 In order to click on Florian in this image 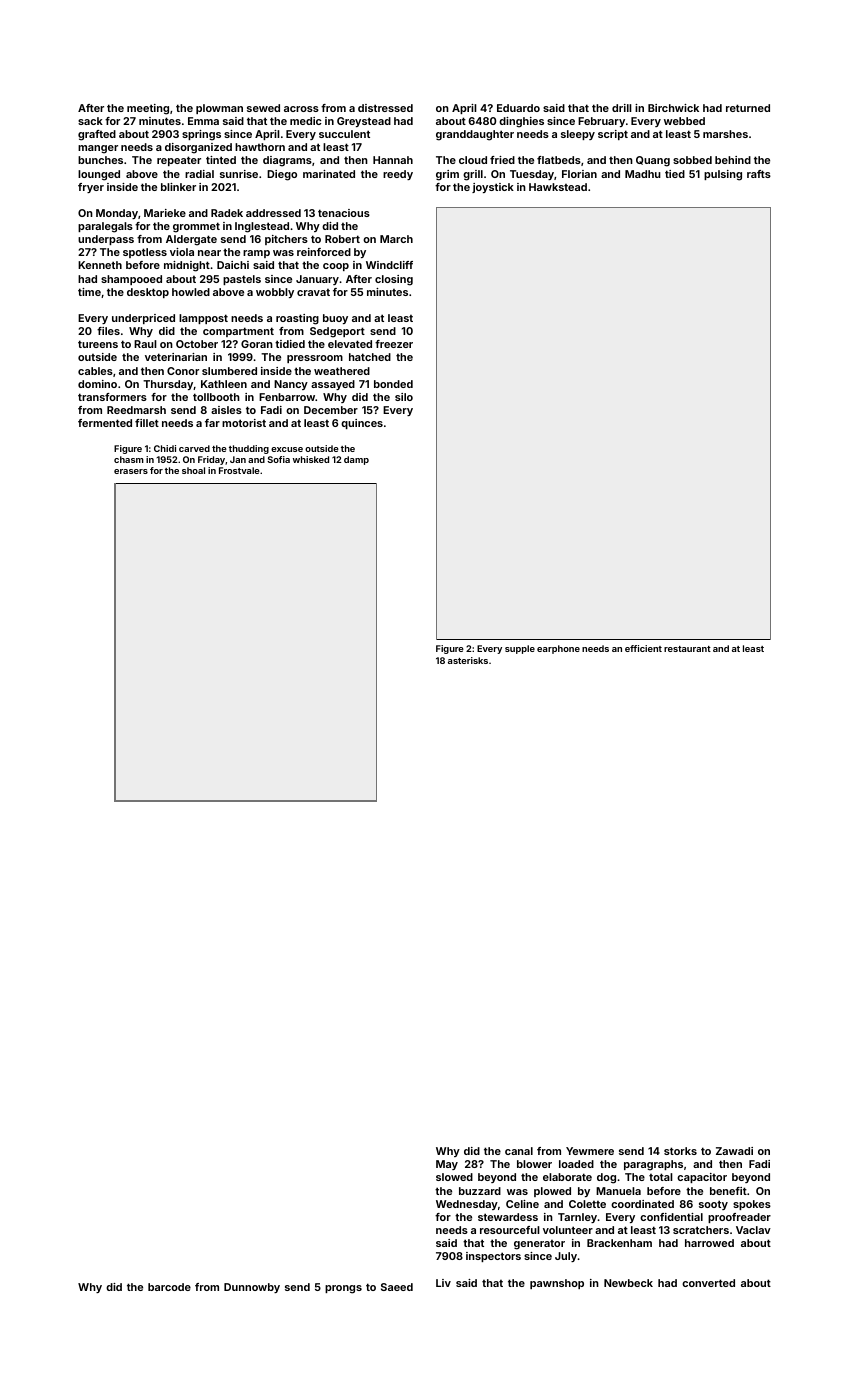, I will do `click(579, 174)`.
